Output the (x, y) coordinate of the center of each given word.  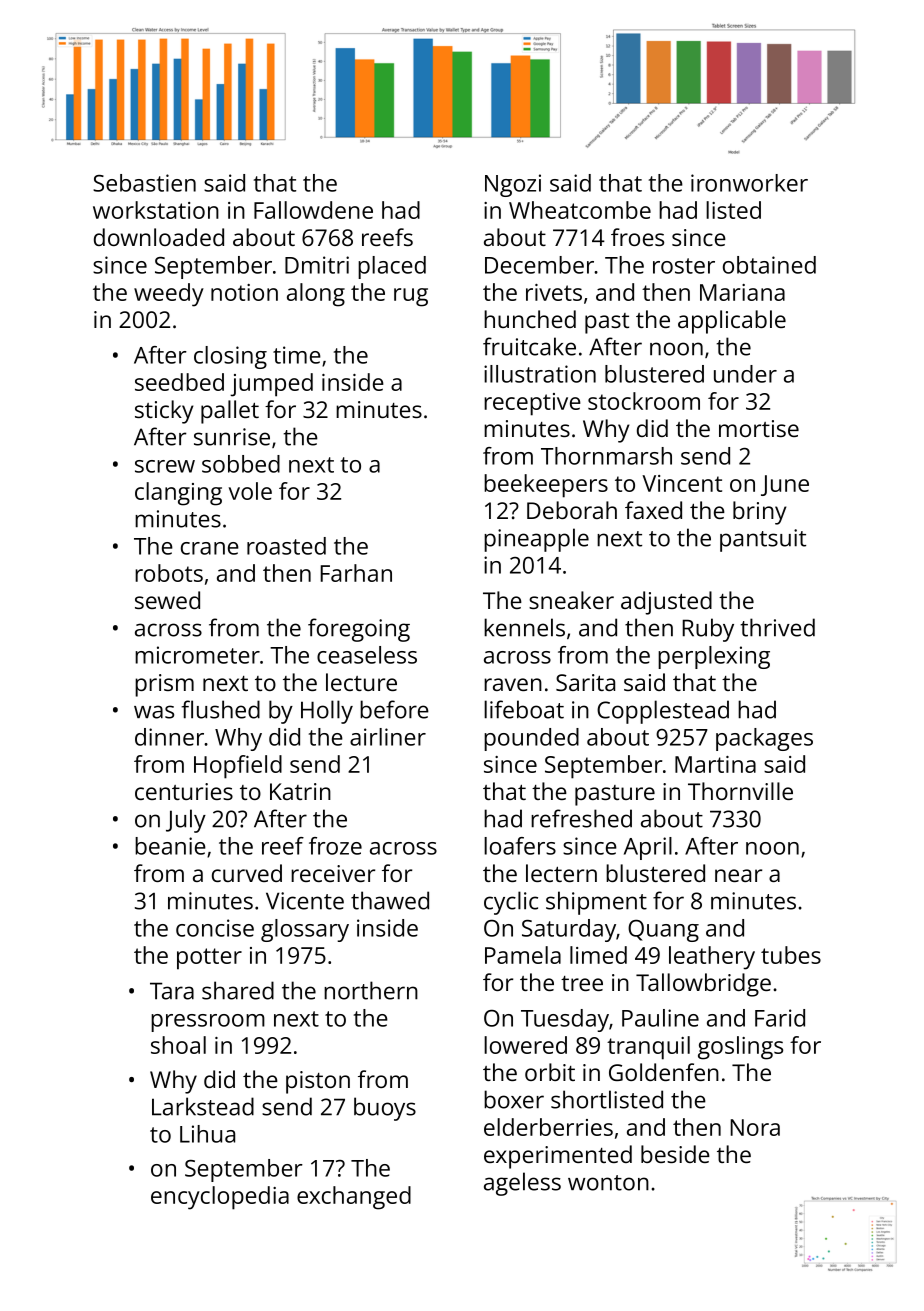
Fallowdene (313, 210)
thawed (390, 900)
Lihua (207, 1134)
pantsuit (763, 540)
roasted (286, 546)
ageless (522, 1184)
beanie (170, 846)
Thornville (740, 791)
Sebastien (144, 183)
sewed (167, 600)
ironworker (749, 183)
